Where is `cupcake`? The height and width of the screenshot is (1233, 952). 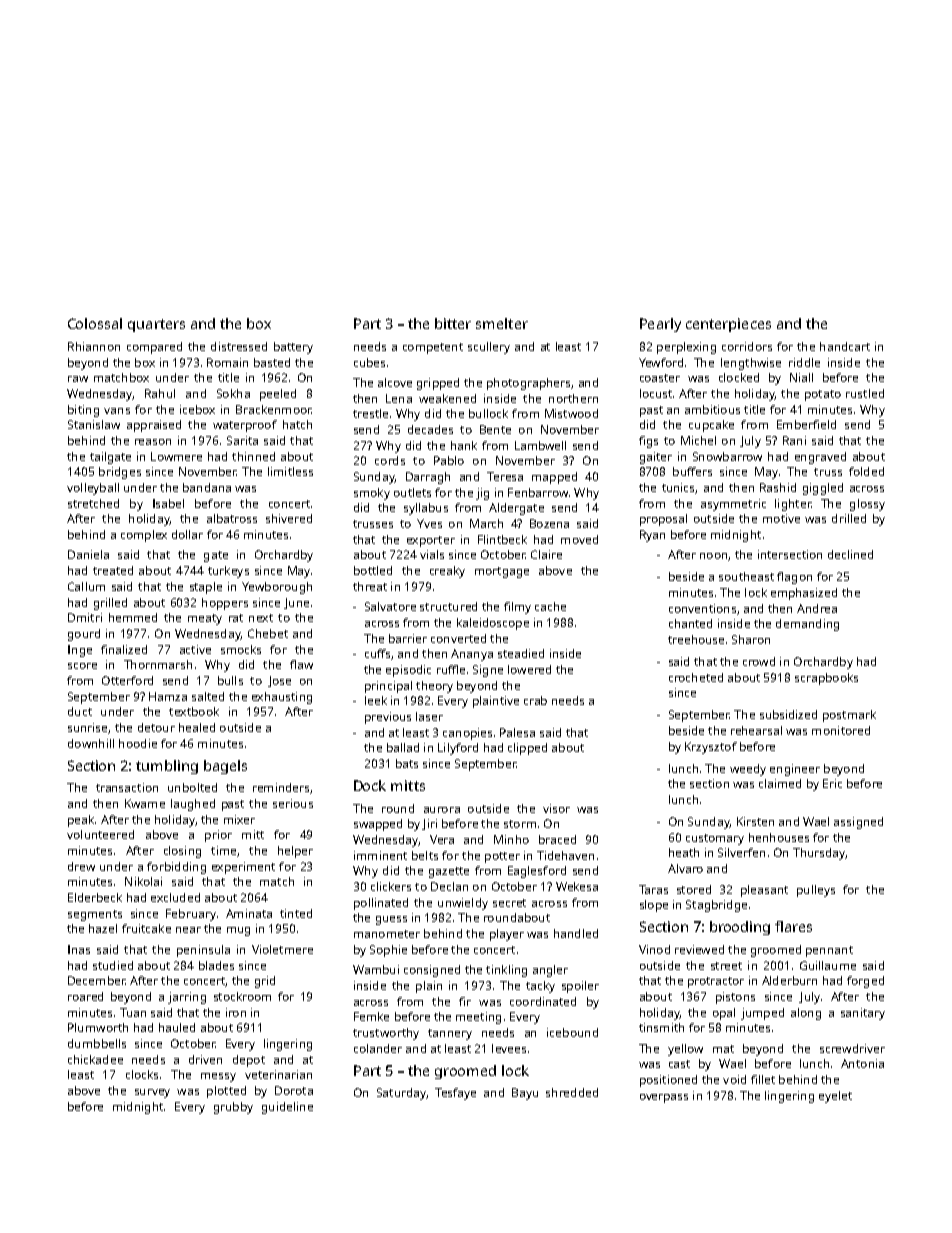
cupcake is located at coordinates (711, 426).
